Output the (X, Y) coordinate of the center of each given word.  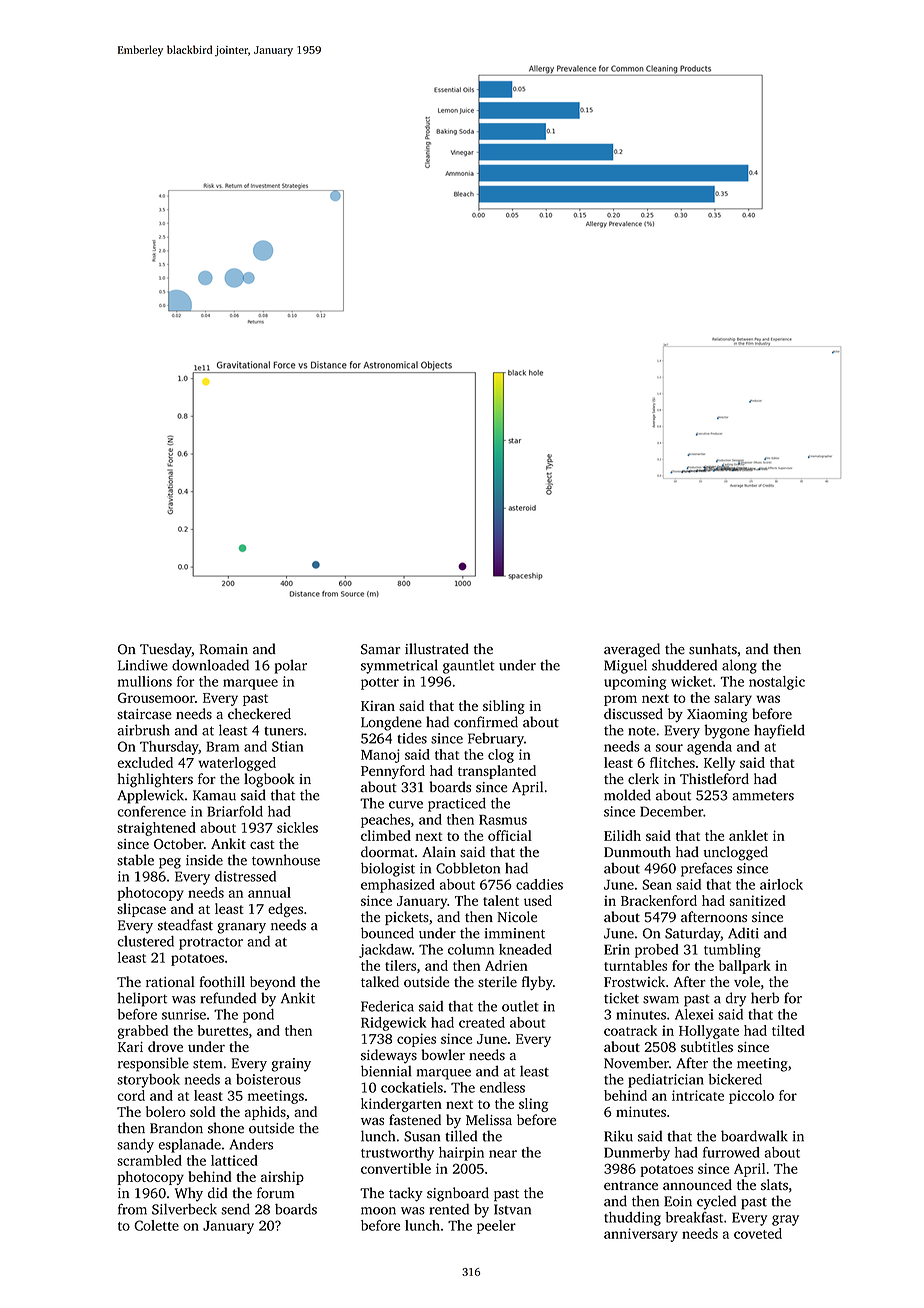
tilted (788, 1030)
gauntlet (468, 666)
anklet (748, 835)
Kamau (214, 795)
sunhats (713, 649)
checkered (259, 713)
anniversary (641, 1235)
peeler (496, 1227)
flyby (537, 983)
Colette (156, 1225)
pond (258, 1016)
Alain (439, 851)
